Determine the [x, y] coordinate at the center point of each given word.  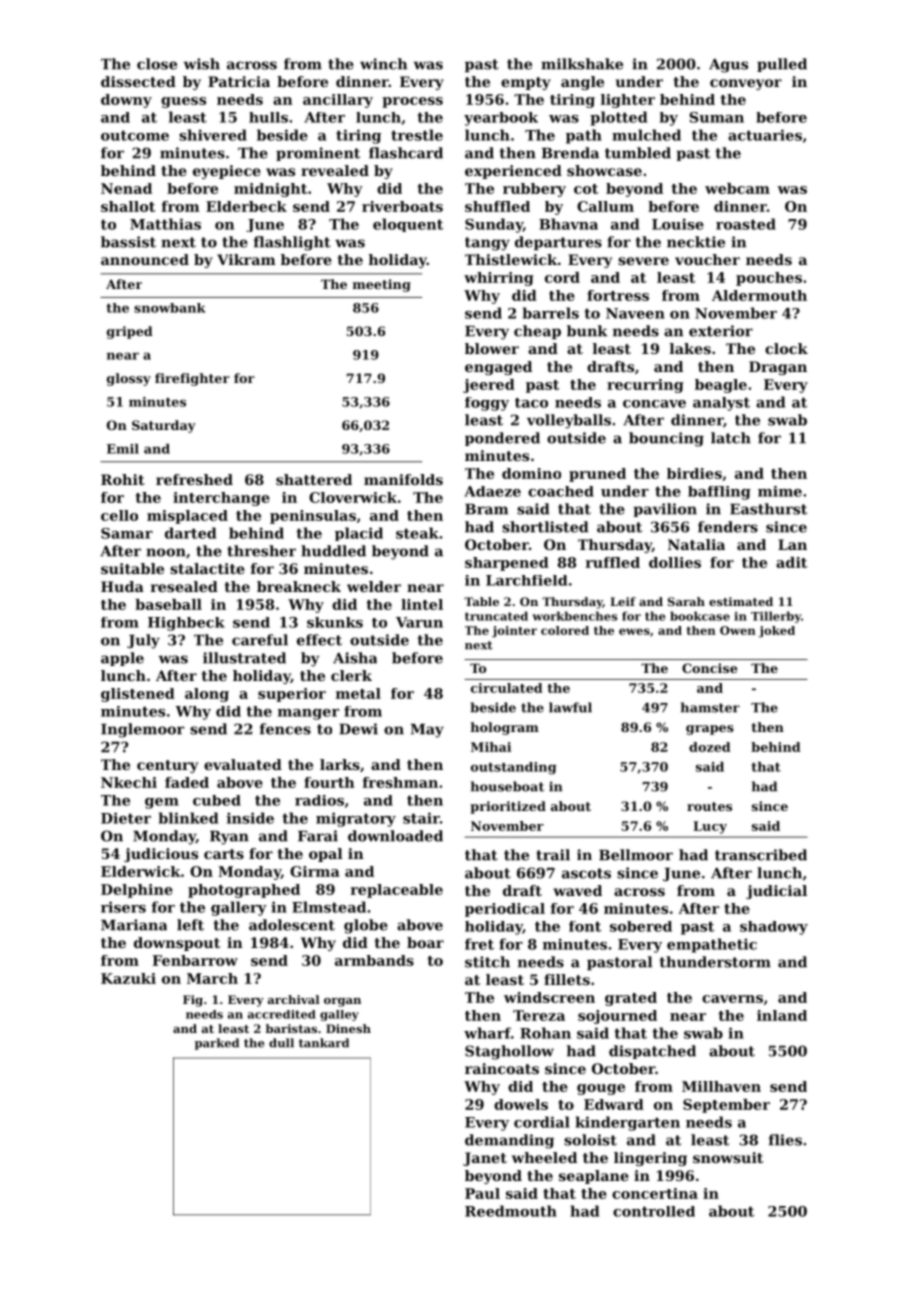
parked [217, 1044]
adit [791, 562]
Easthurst [768, 509]
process [412, 102]
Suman [717, 117]
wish [202, 64]
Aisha [355, 658]
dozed [710, 747]
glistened [138, 695]
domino [531, 473]
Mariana [134, 925]
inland [782, 1015]
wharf [487, 1033]
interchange [221, 499]
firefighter [192, 379]
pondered [502, 439]
